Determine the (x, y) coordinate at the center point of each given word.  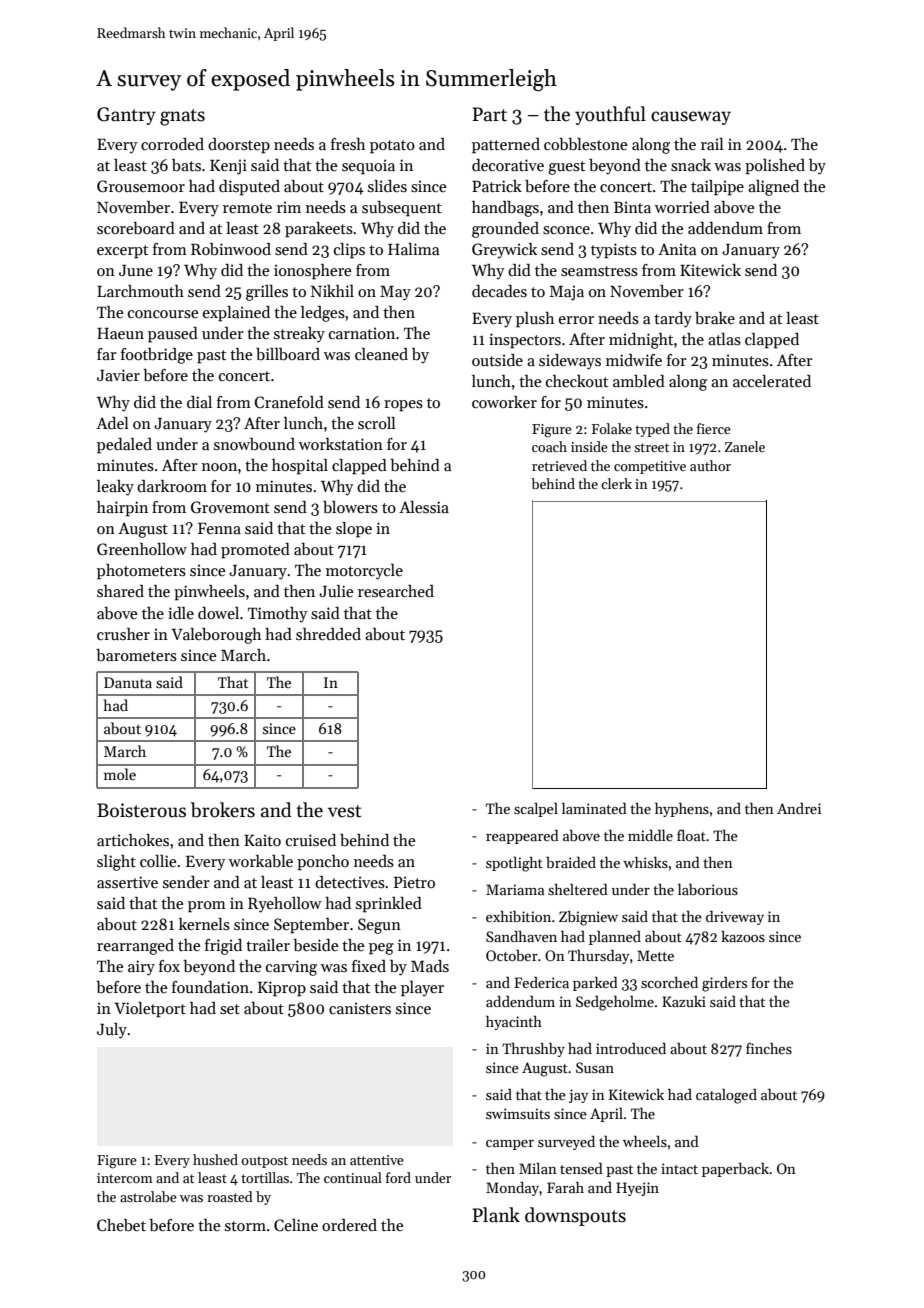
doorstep (239, 146)
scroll (377, 423)
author (710, 465)
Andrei (799, 808)
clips (349, 251)
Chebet (121, 1225)
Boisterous (141, 810)
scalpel (536, 810)
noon (219, 467)
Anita (677, 249)
